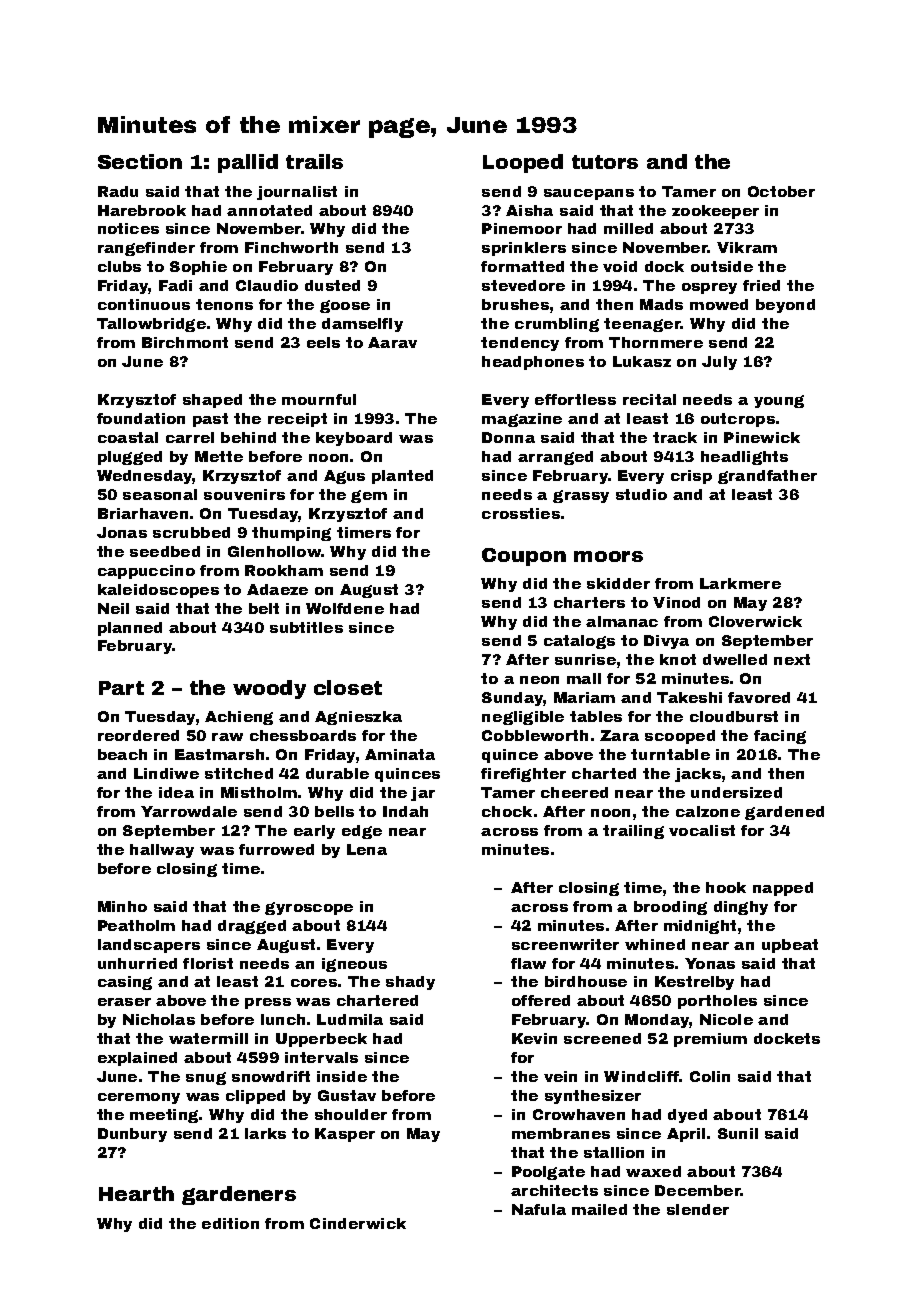 Image resolution: width=924 pixels, height=1308 pixels. Describe the element at coordinates (698, 1209) in the screenshot. I see `slender` at that location.
